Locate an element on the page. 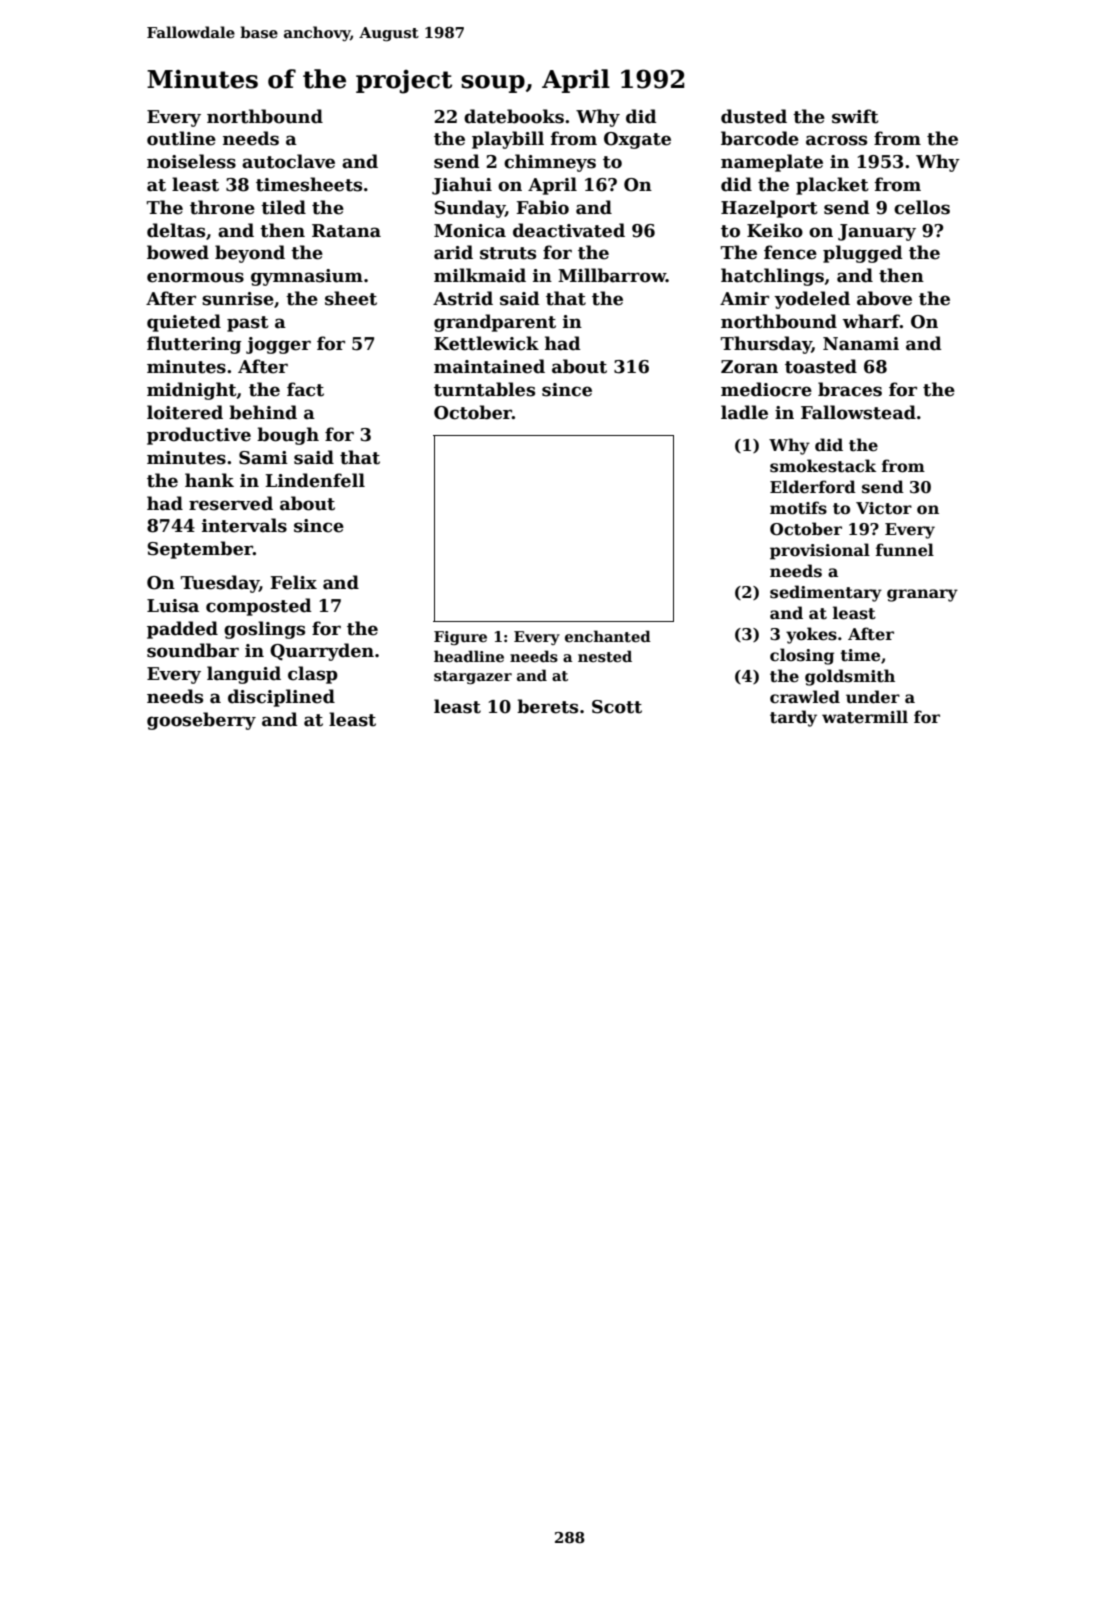  Lindenfell is located at coordinates (315, 480).
